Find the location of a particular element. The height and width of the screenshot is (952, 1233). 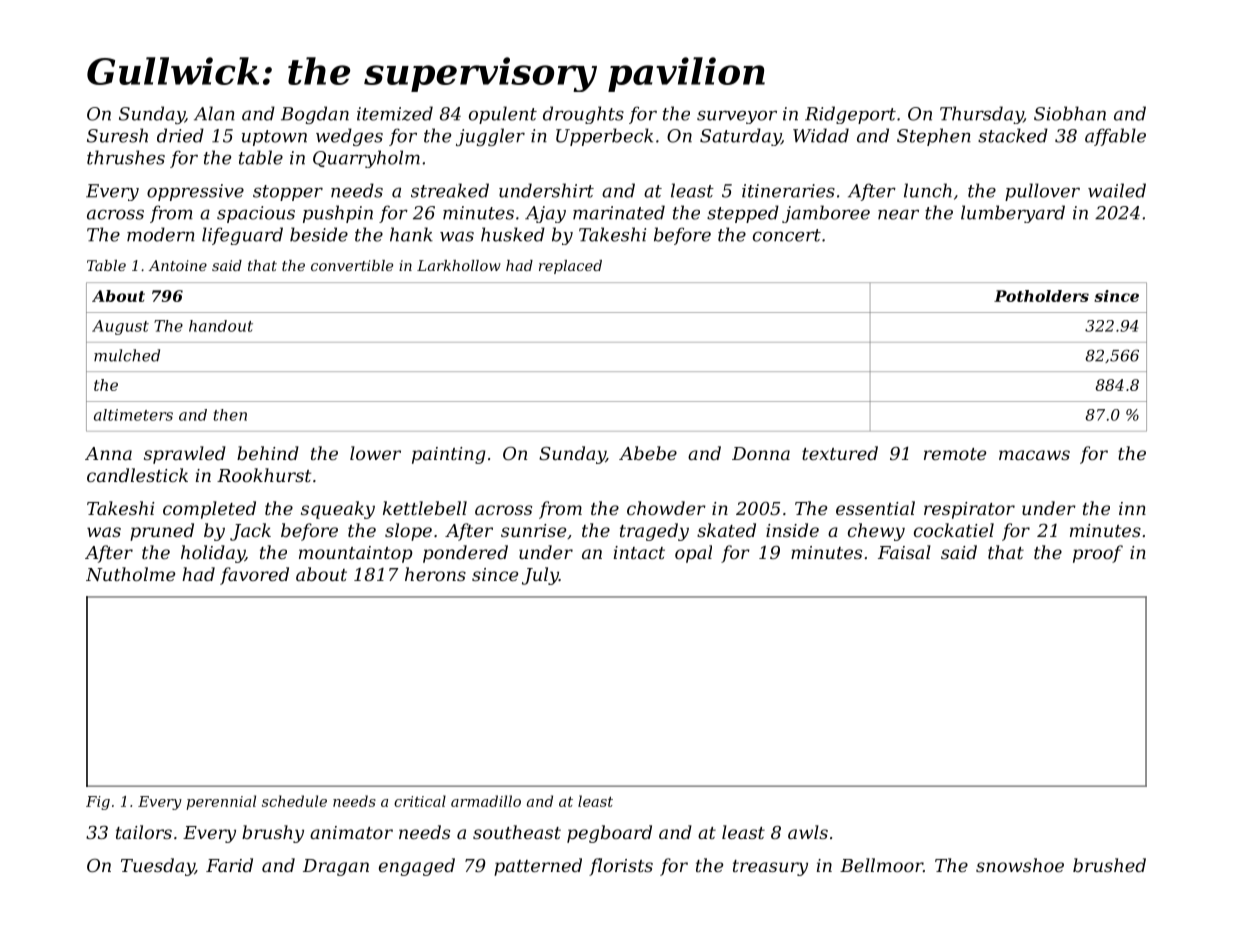

Antoine is located at coordinates (178, 265).
